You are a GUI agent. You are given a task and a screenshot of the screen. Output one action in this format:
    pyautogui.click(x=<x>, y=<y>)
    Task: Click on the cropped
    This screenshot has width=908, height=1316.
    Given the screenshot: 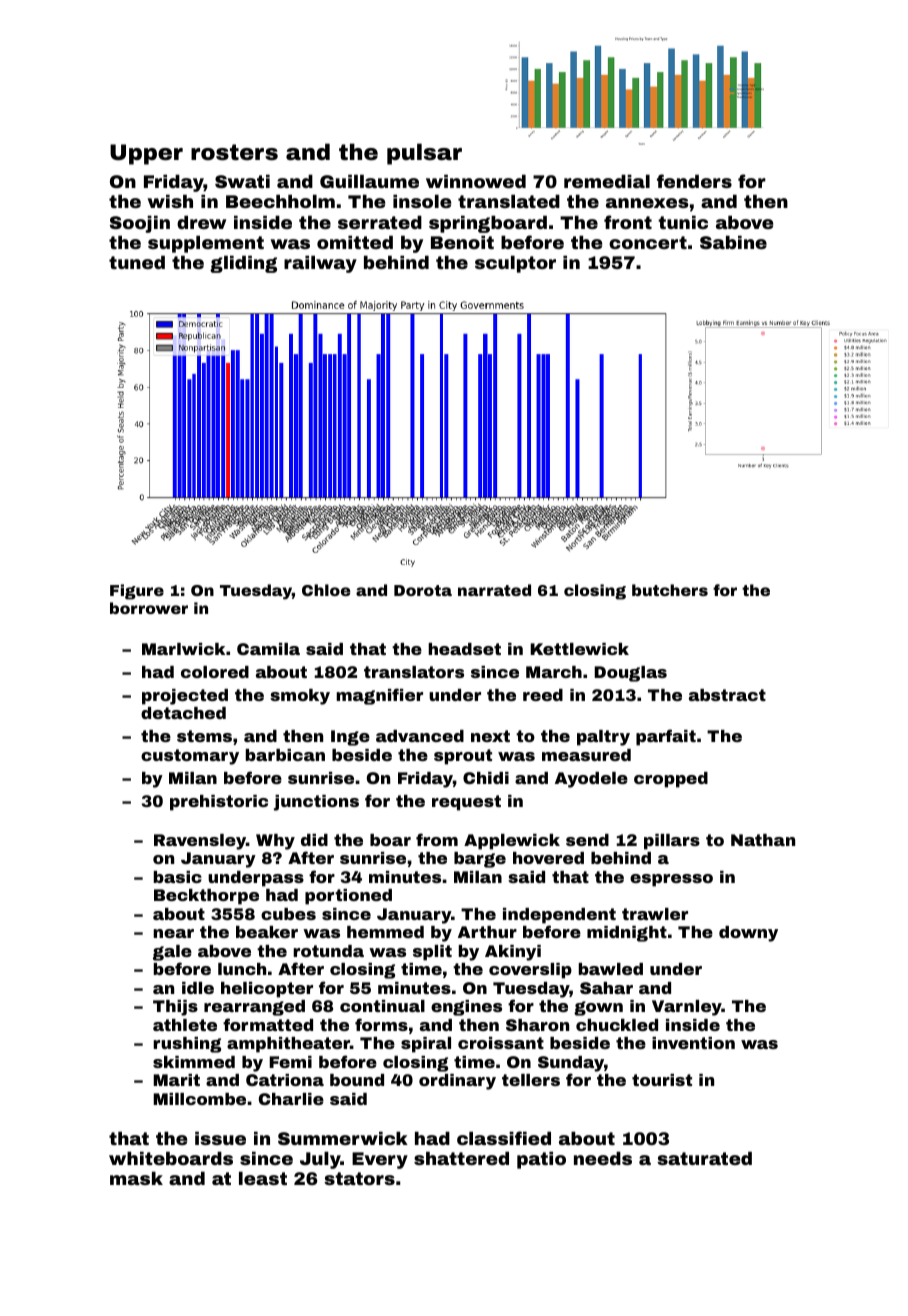 What is the action you would take?
    pyautogui.click(x=671, y=780)
